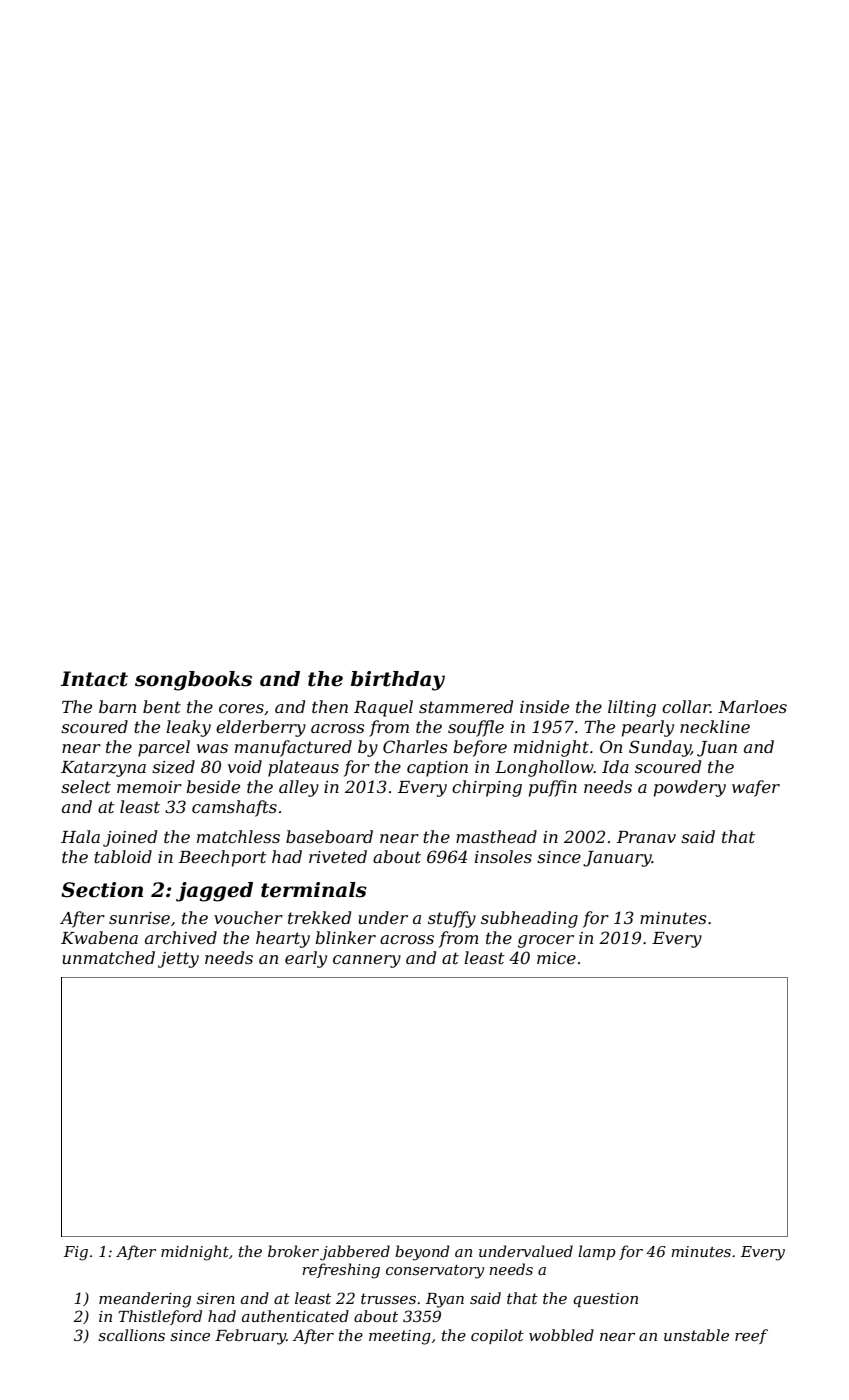  What do you see at coordinates (250, 1337) in the screenshot?
I see `February` at bounding box center [250, 1337].
